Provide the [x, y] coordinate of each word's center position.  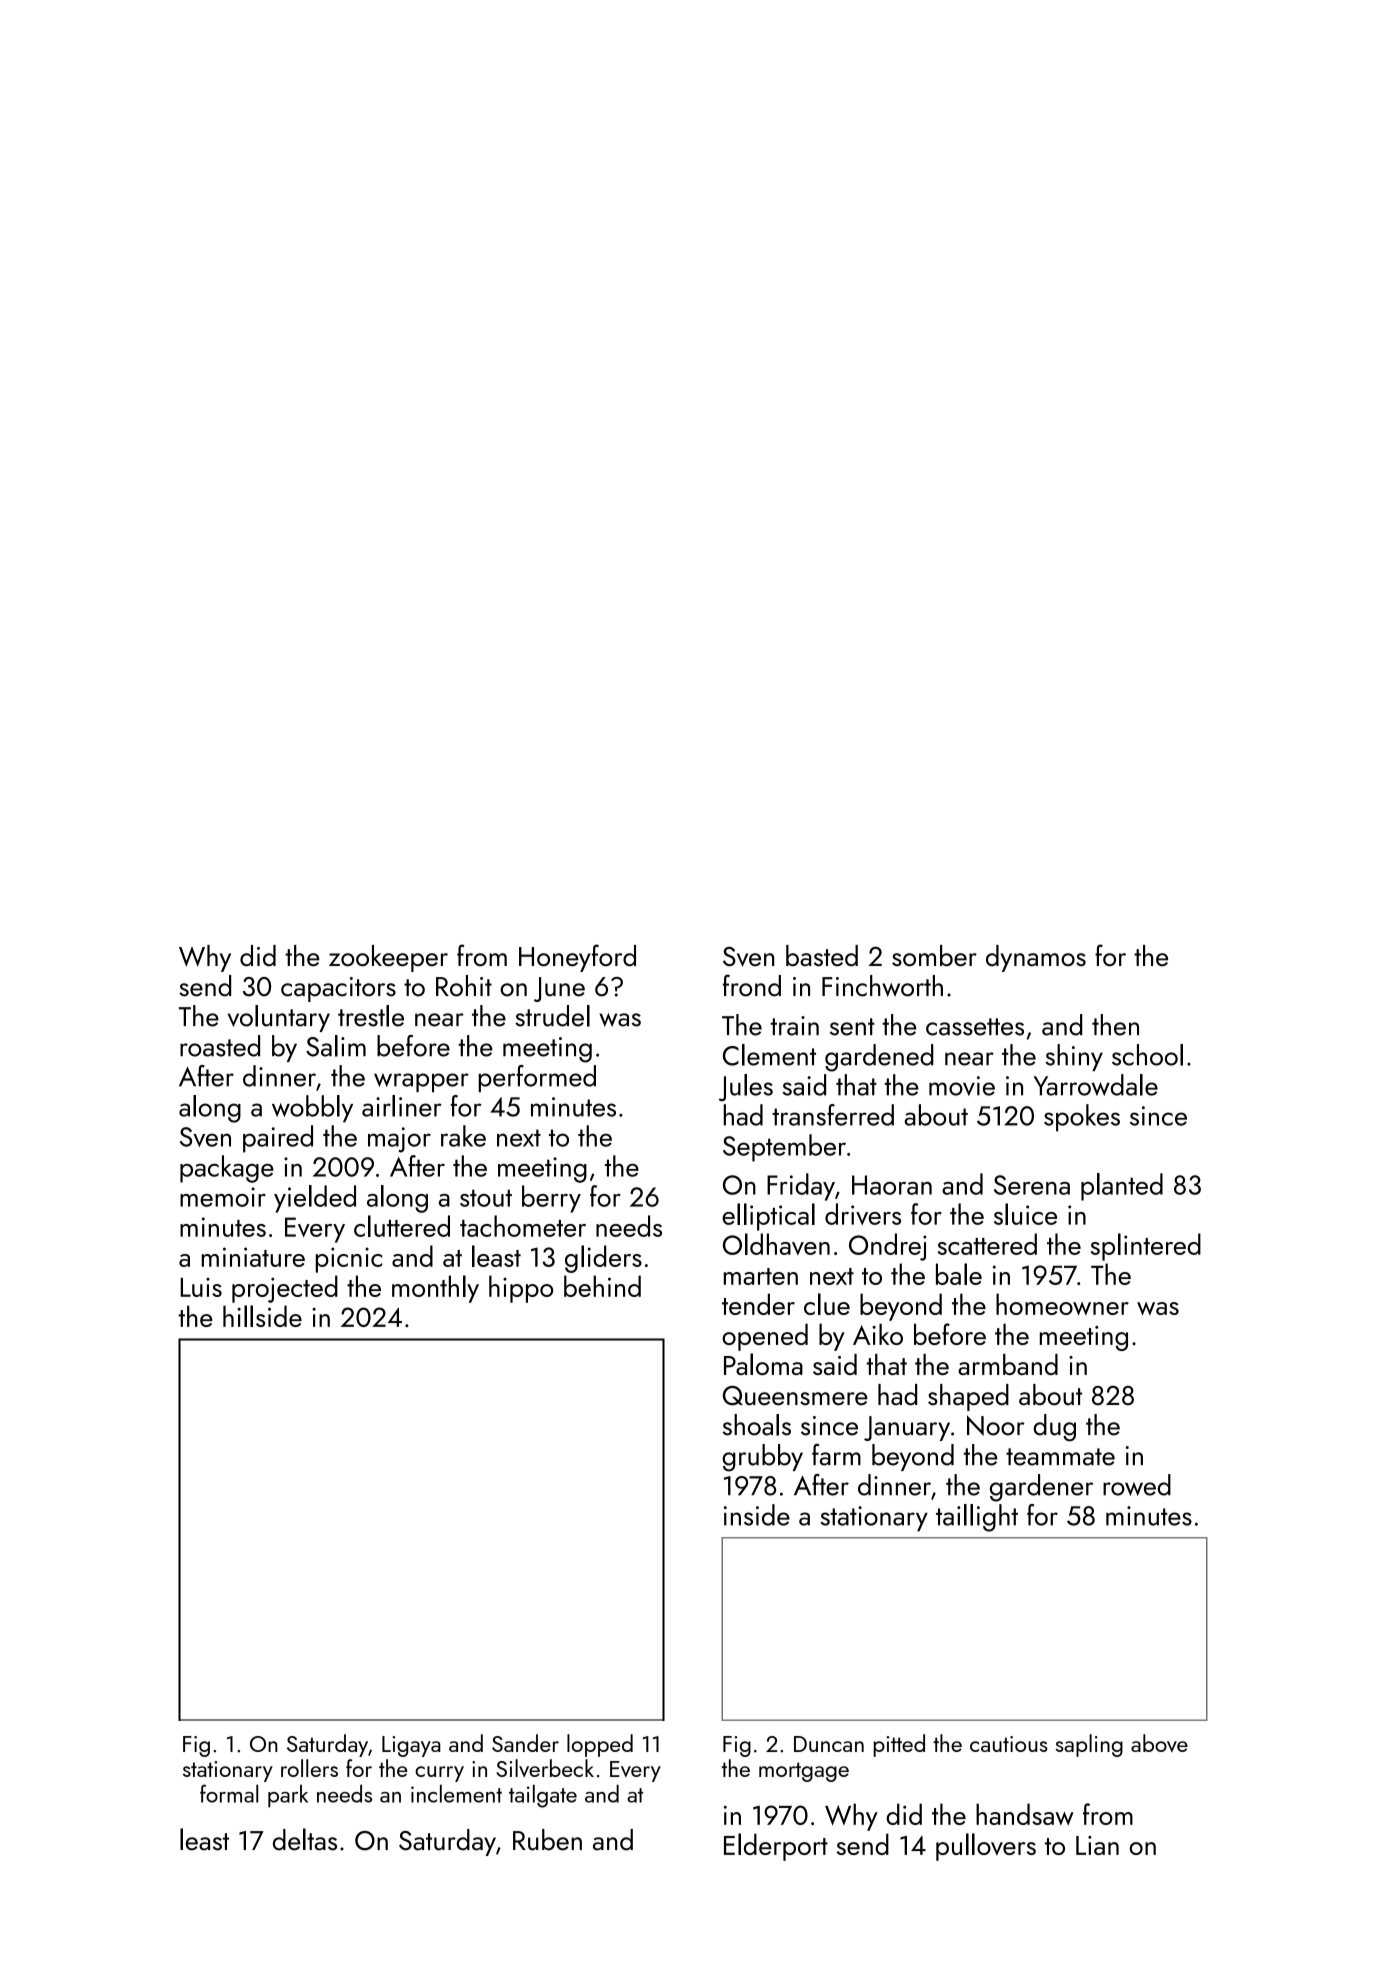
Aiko [878, 1334]
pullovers [986, 1847]
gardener [1041, 1488]
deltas [305, 1839]
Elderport [776, 1847]
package [227, 1169]
